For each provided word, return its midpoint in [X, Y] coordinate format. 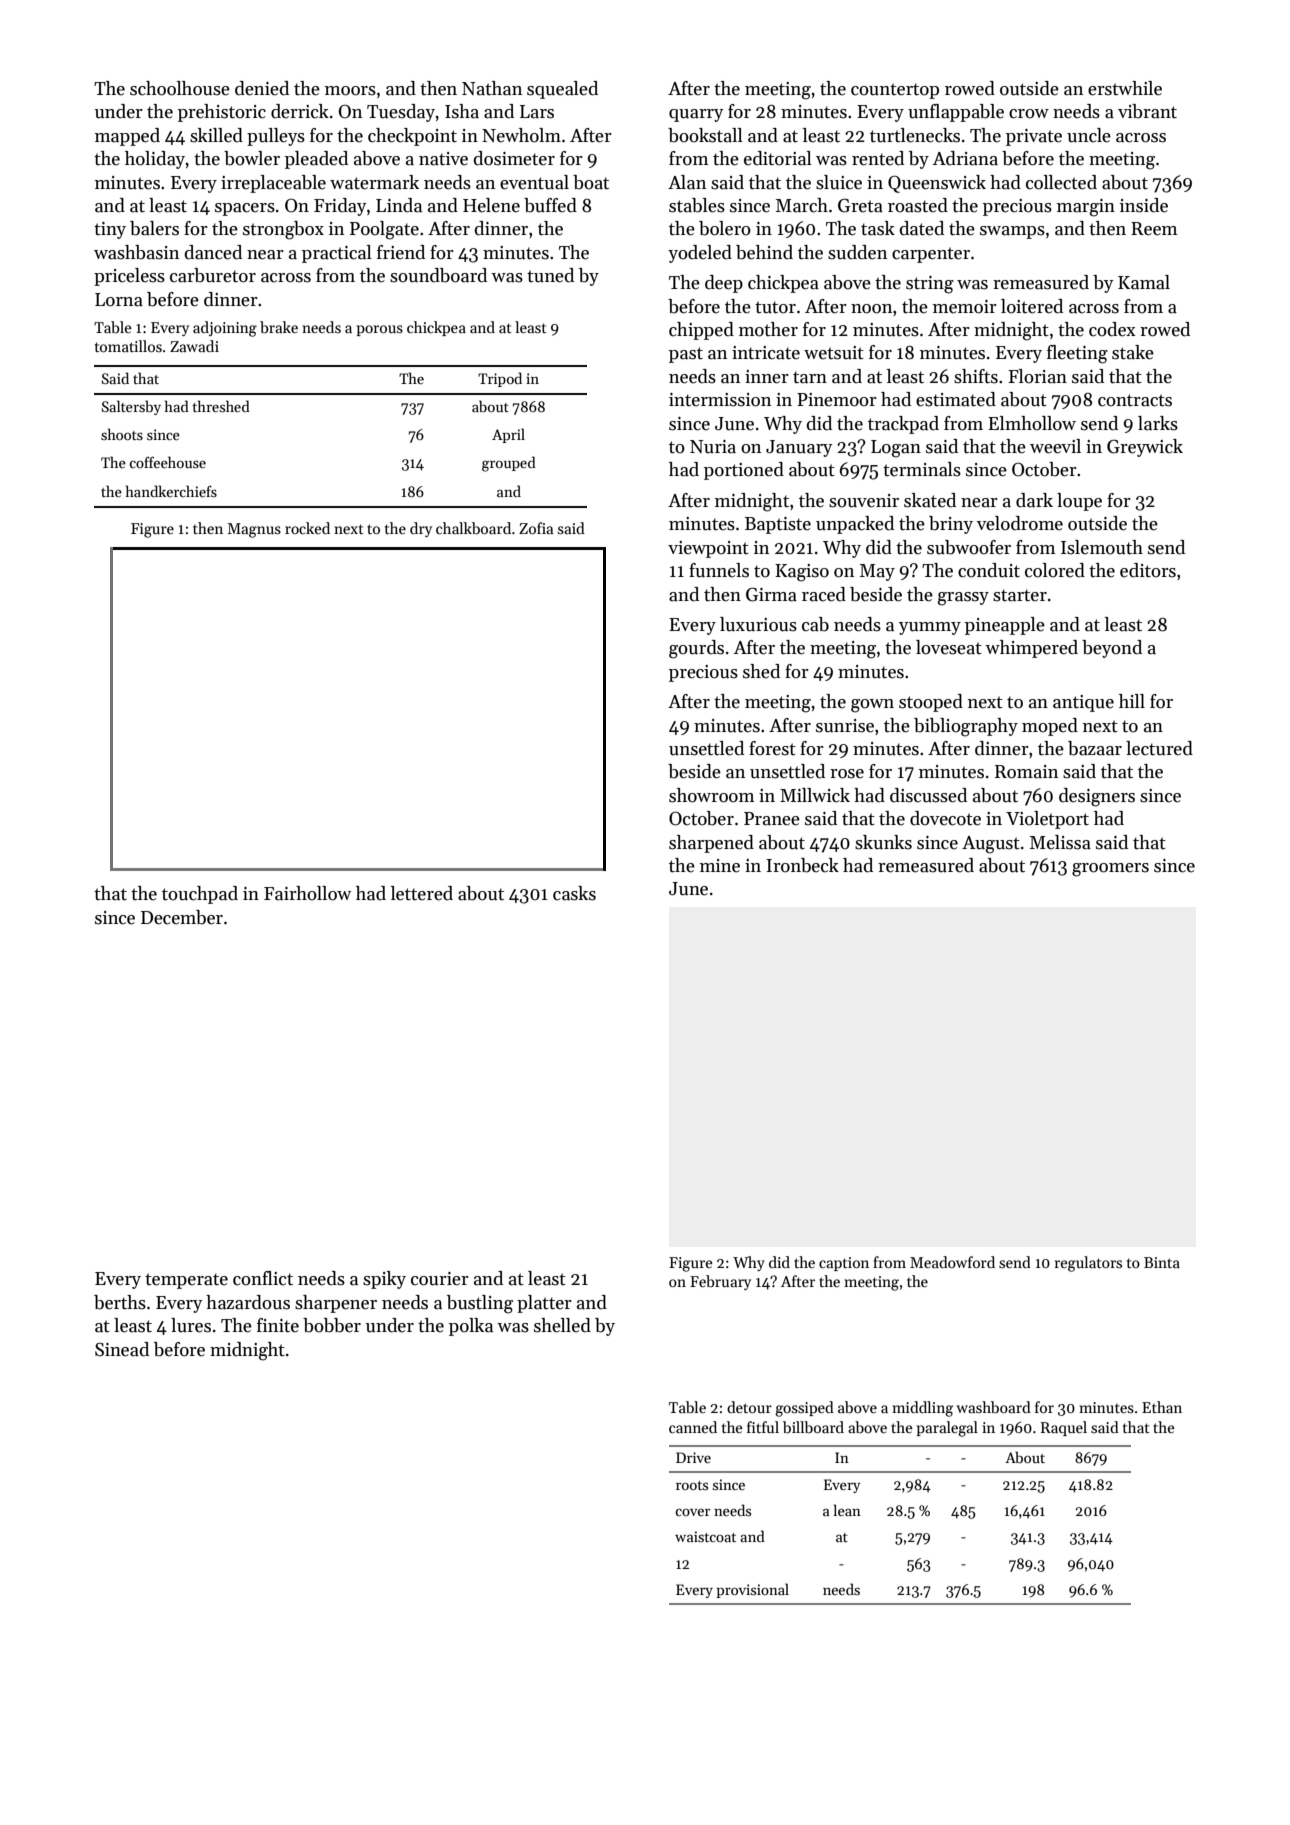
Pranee [772, 819]
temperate [186, 1281]
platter [544, 1304]
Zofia [536, 528]
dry [421, 529]
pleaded [316, 160]
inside [1144, 205]
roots [692, 1485]
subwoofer [969, 547]
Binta [1162, 1262]
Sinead [122, 1349]
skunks [883, 842]
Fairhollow [307, 893]
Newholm [521, 135]
